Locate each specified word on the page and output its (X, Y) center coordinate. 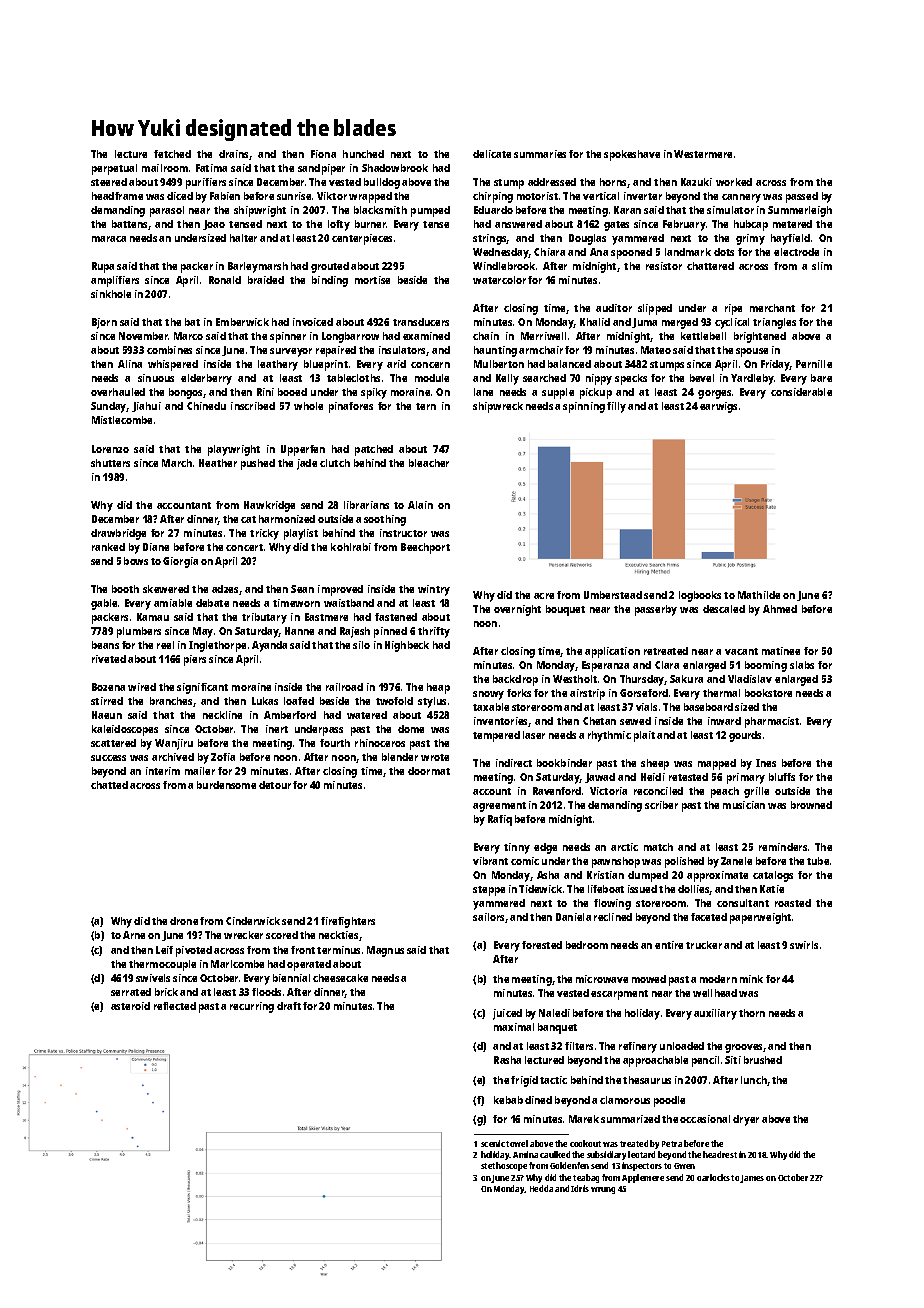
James (752, 1179)
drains (233, 154)
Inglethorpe (217, 646)
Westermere (703, 154)
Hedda (541, 1188)
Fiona (323, 154)
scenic (493, 1143)
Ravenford (557, 791)
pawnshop (616, 862)
